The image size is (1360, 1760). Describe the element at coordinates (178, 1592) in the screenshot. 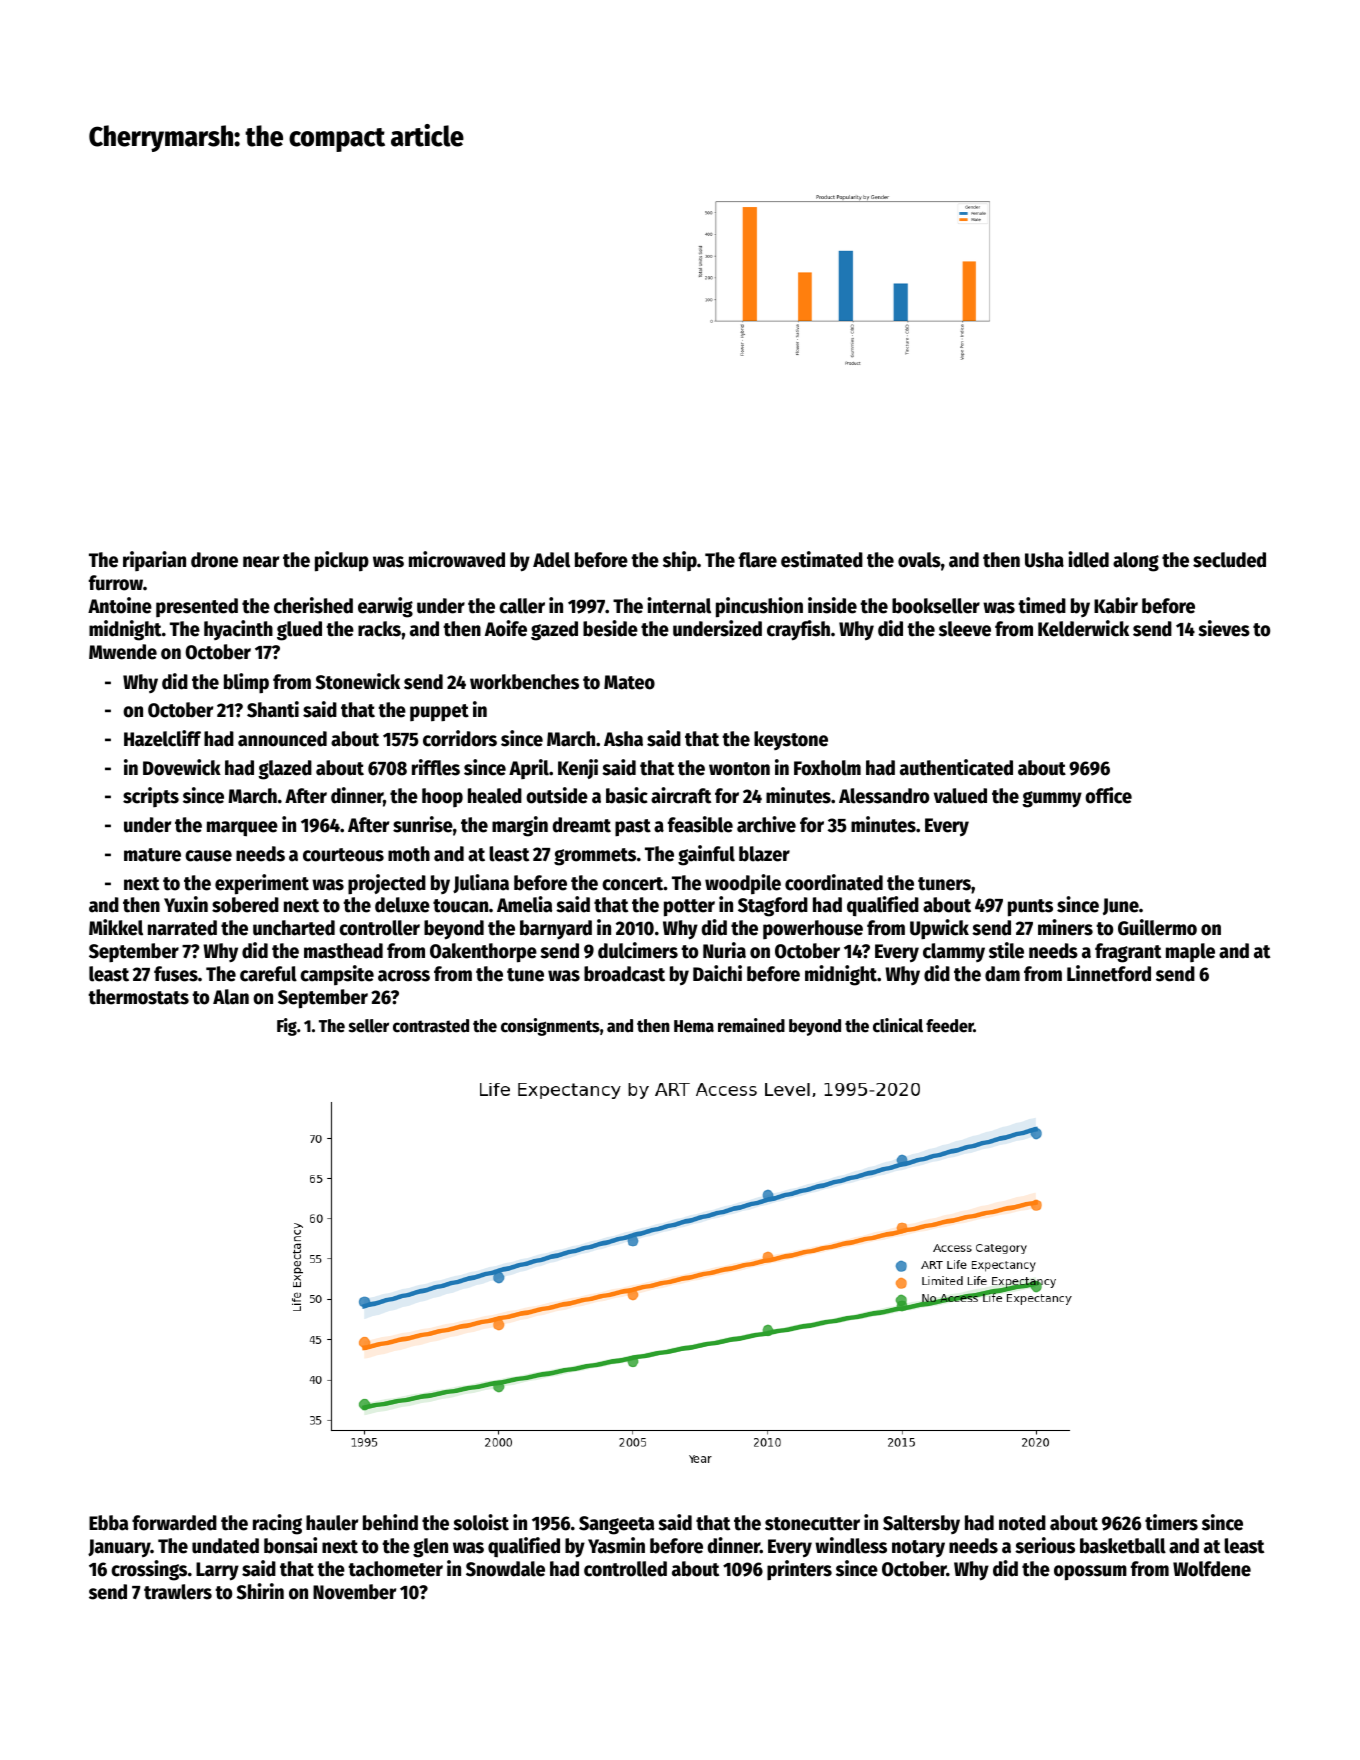

I see `trawlers` at that location.
